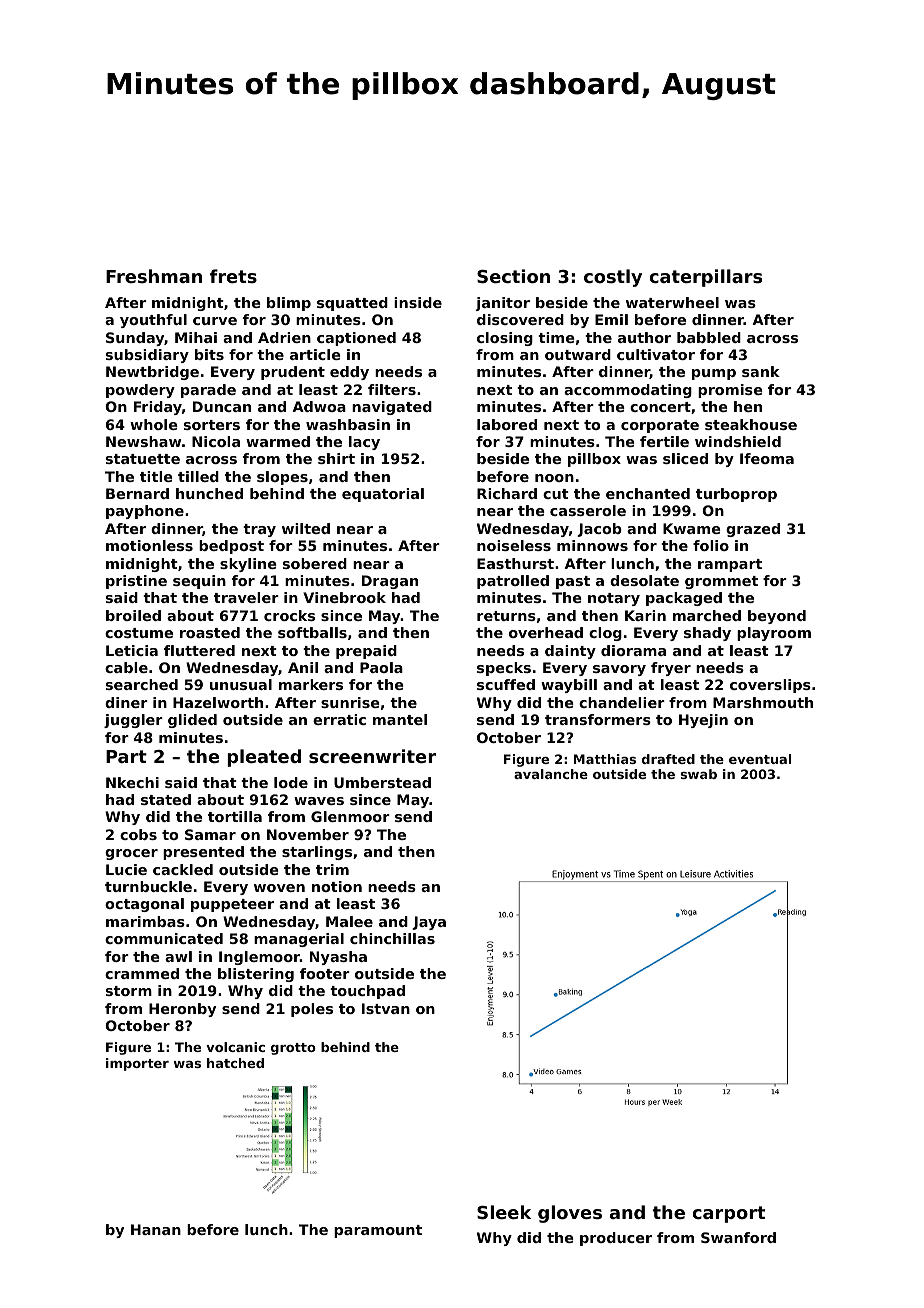 The height and width of the screenshot is (1308, 924). What do you see at coordinates (154, 276) in the screenshot?
I see `Freshman` at bounding box center [154, 276].
